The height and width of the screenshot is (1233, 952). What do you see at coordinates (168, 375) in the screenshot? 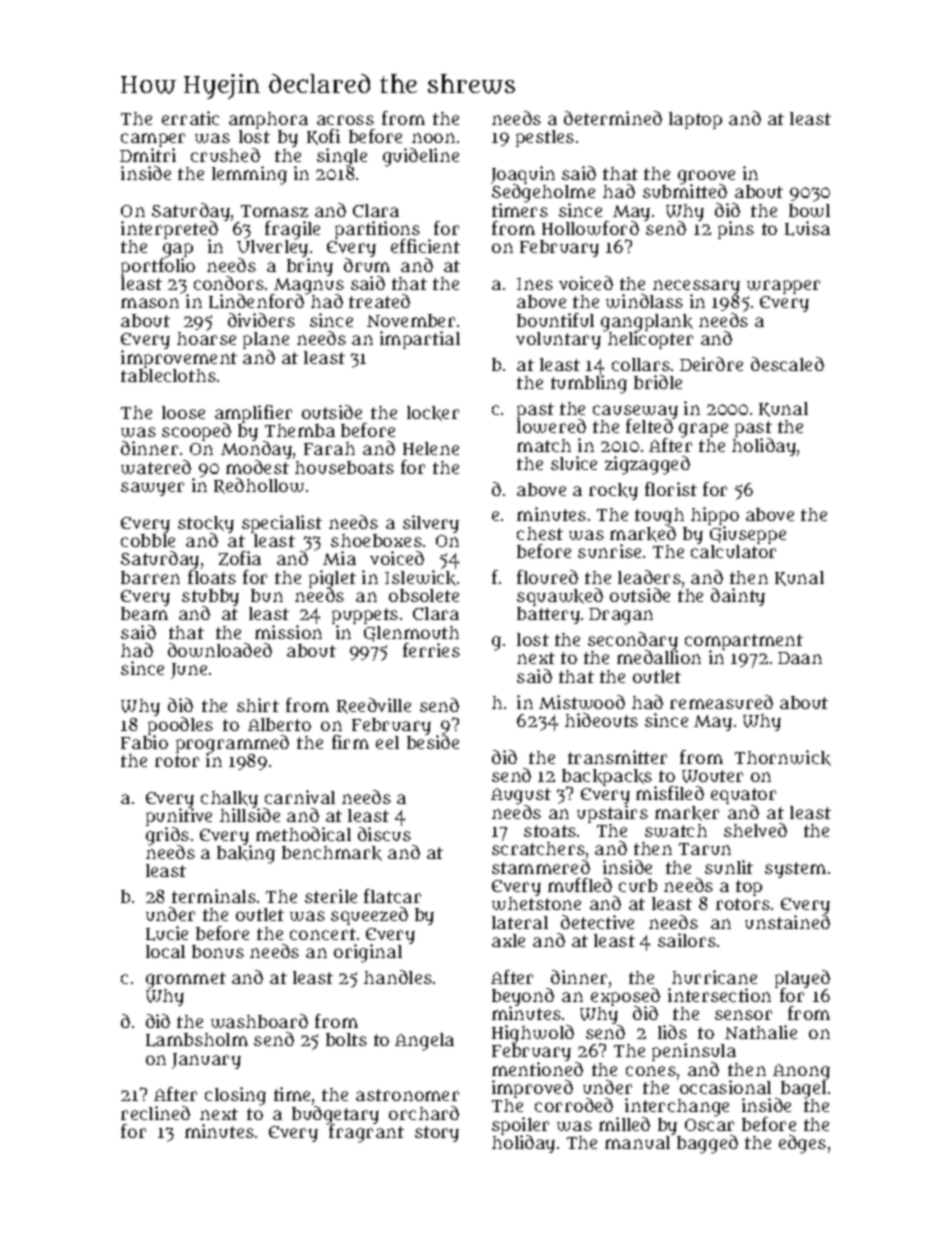
I see `tablecloths` at bounding box center [168, 375].
